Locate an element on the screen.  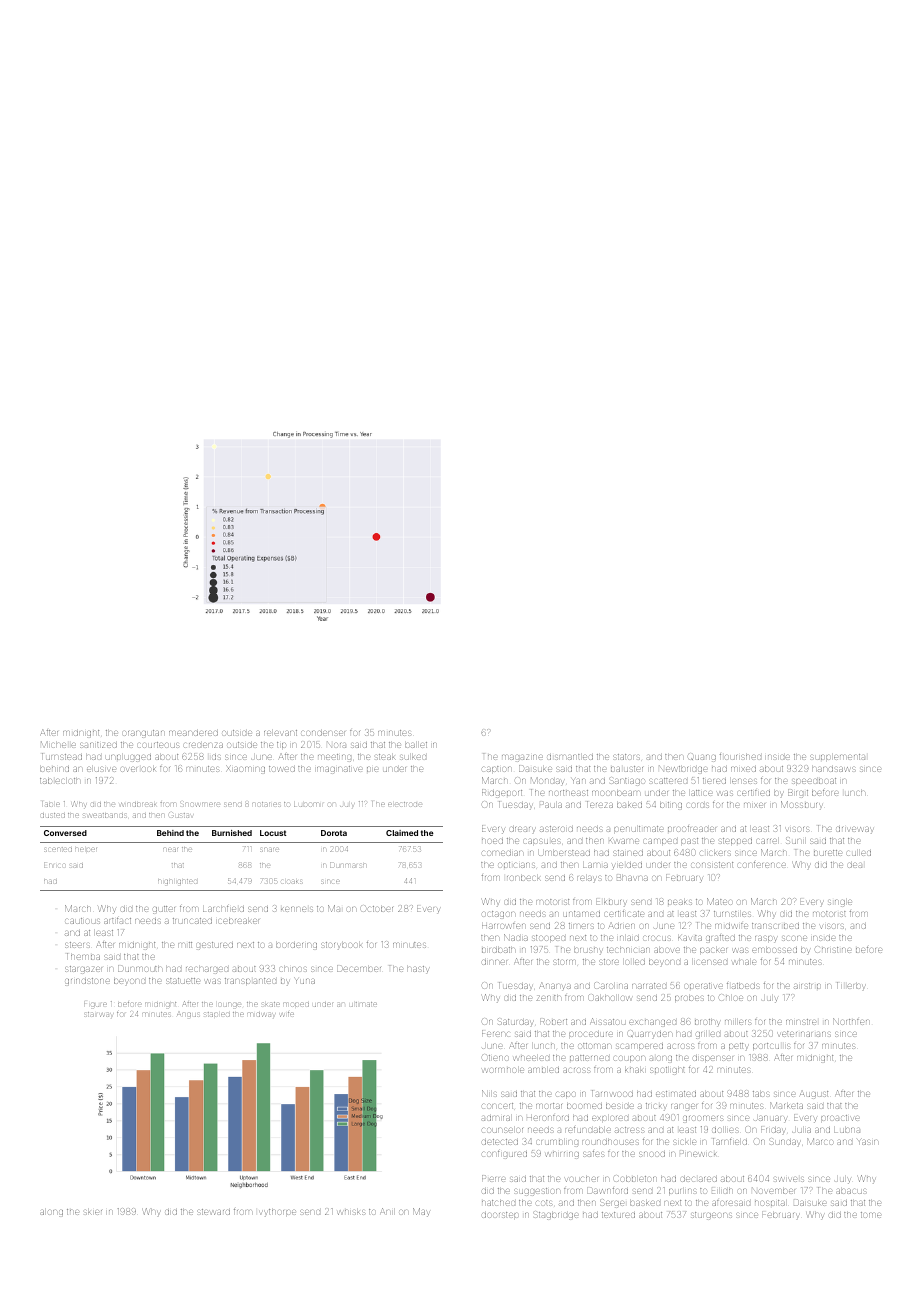
elusive is located at coordinates (101, 769).
